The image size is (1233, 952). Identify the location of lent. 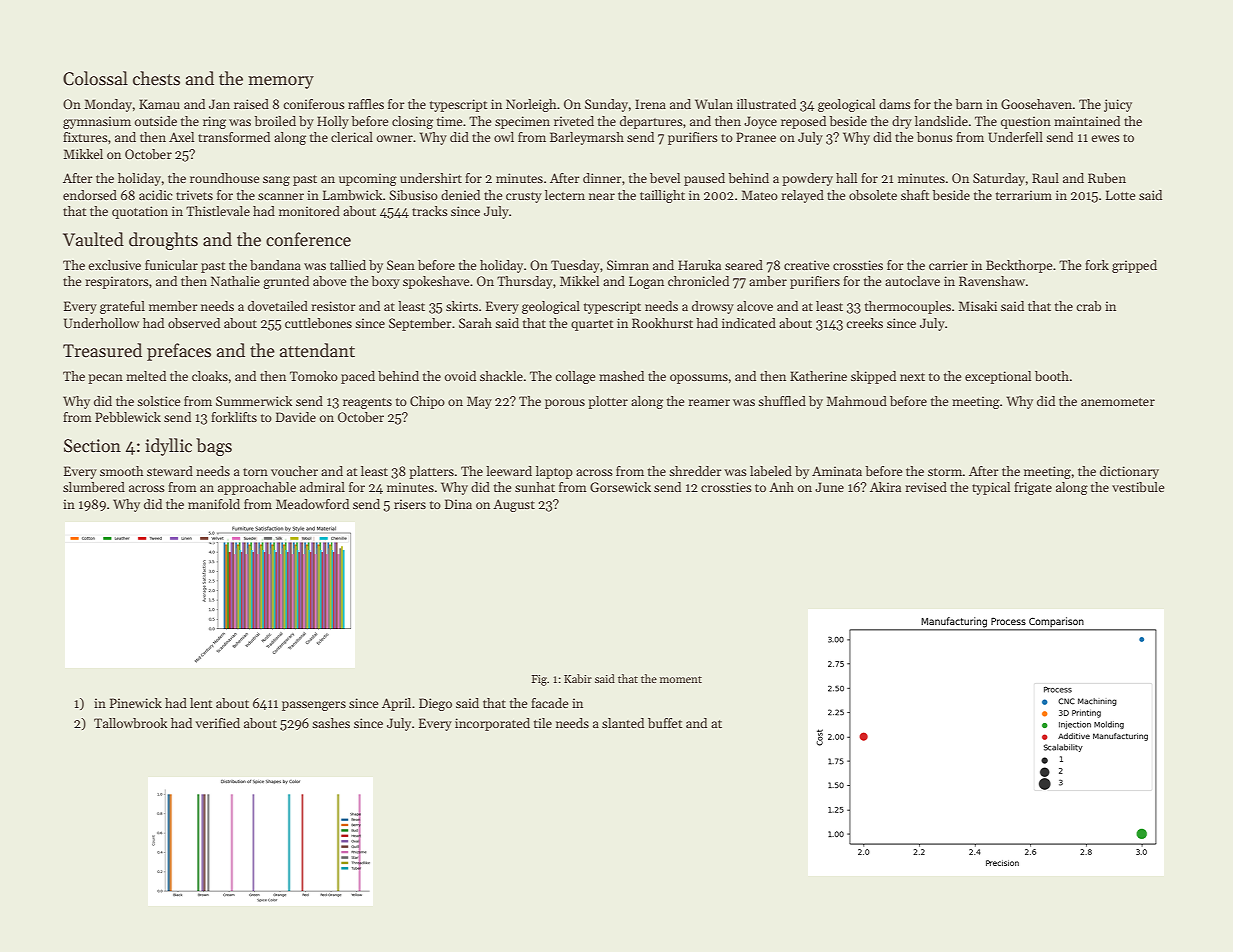
(201, 703).
